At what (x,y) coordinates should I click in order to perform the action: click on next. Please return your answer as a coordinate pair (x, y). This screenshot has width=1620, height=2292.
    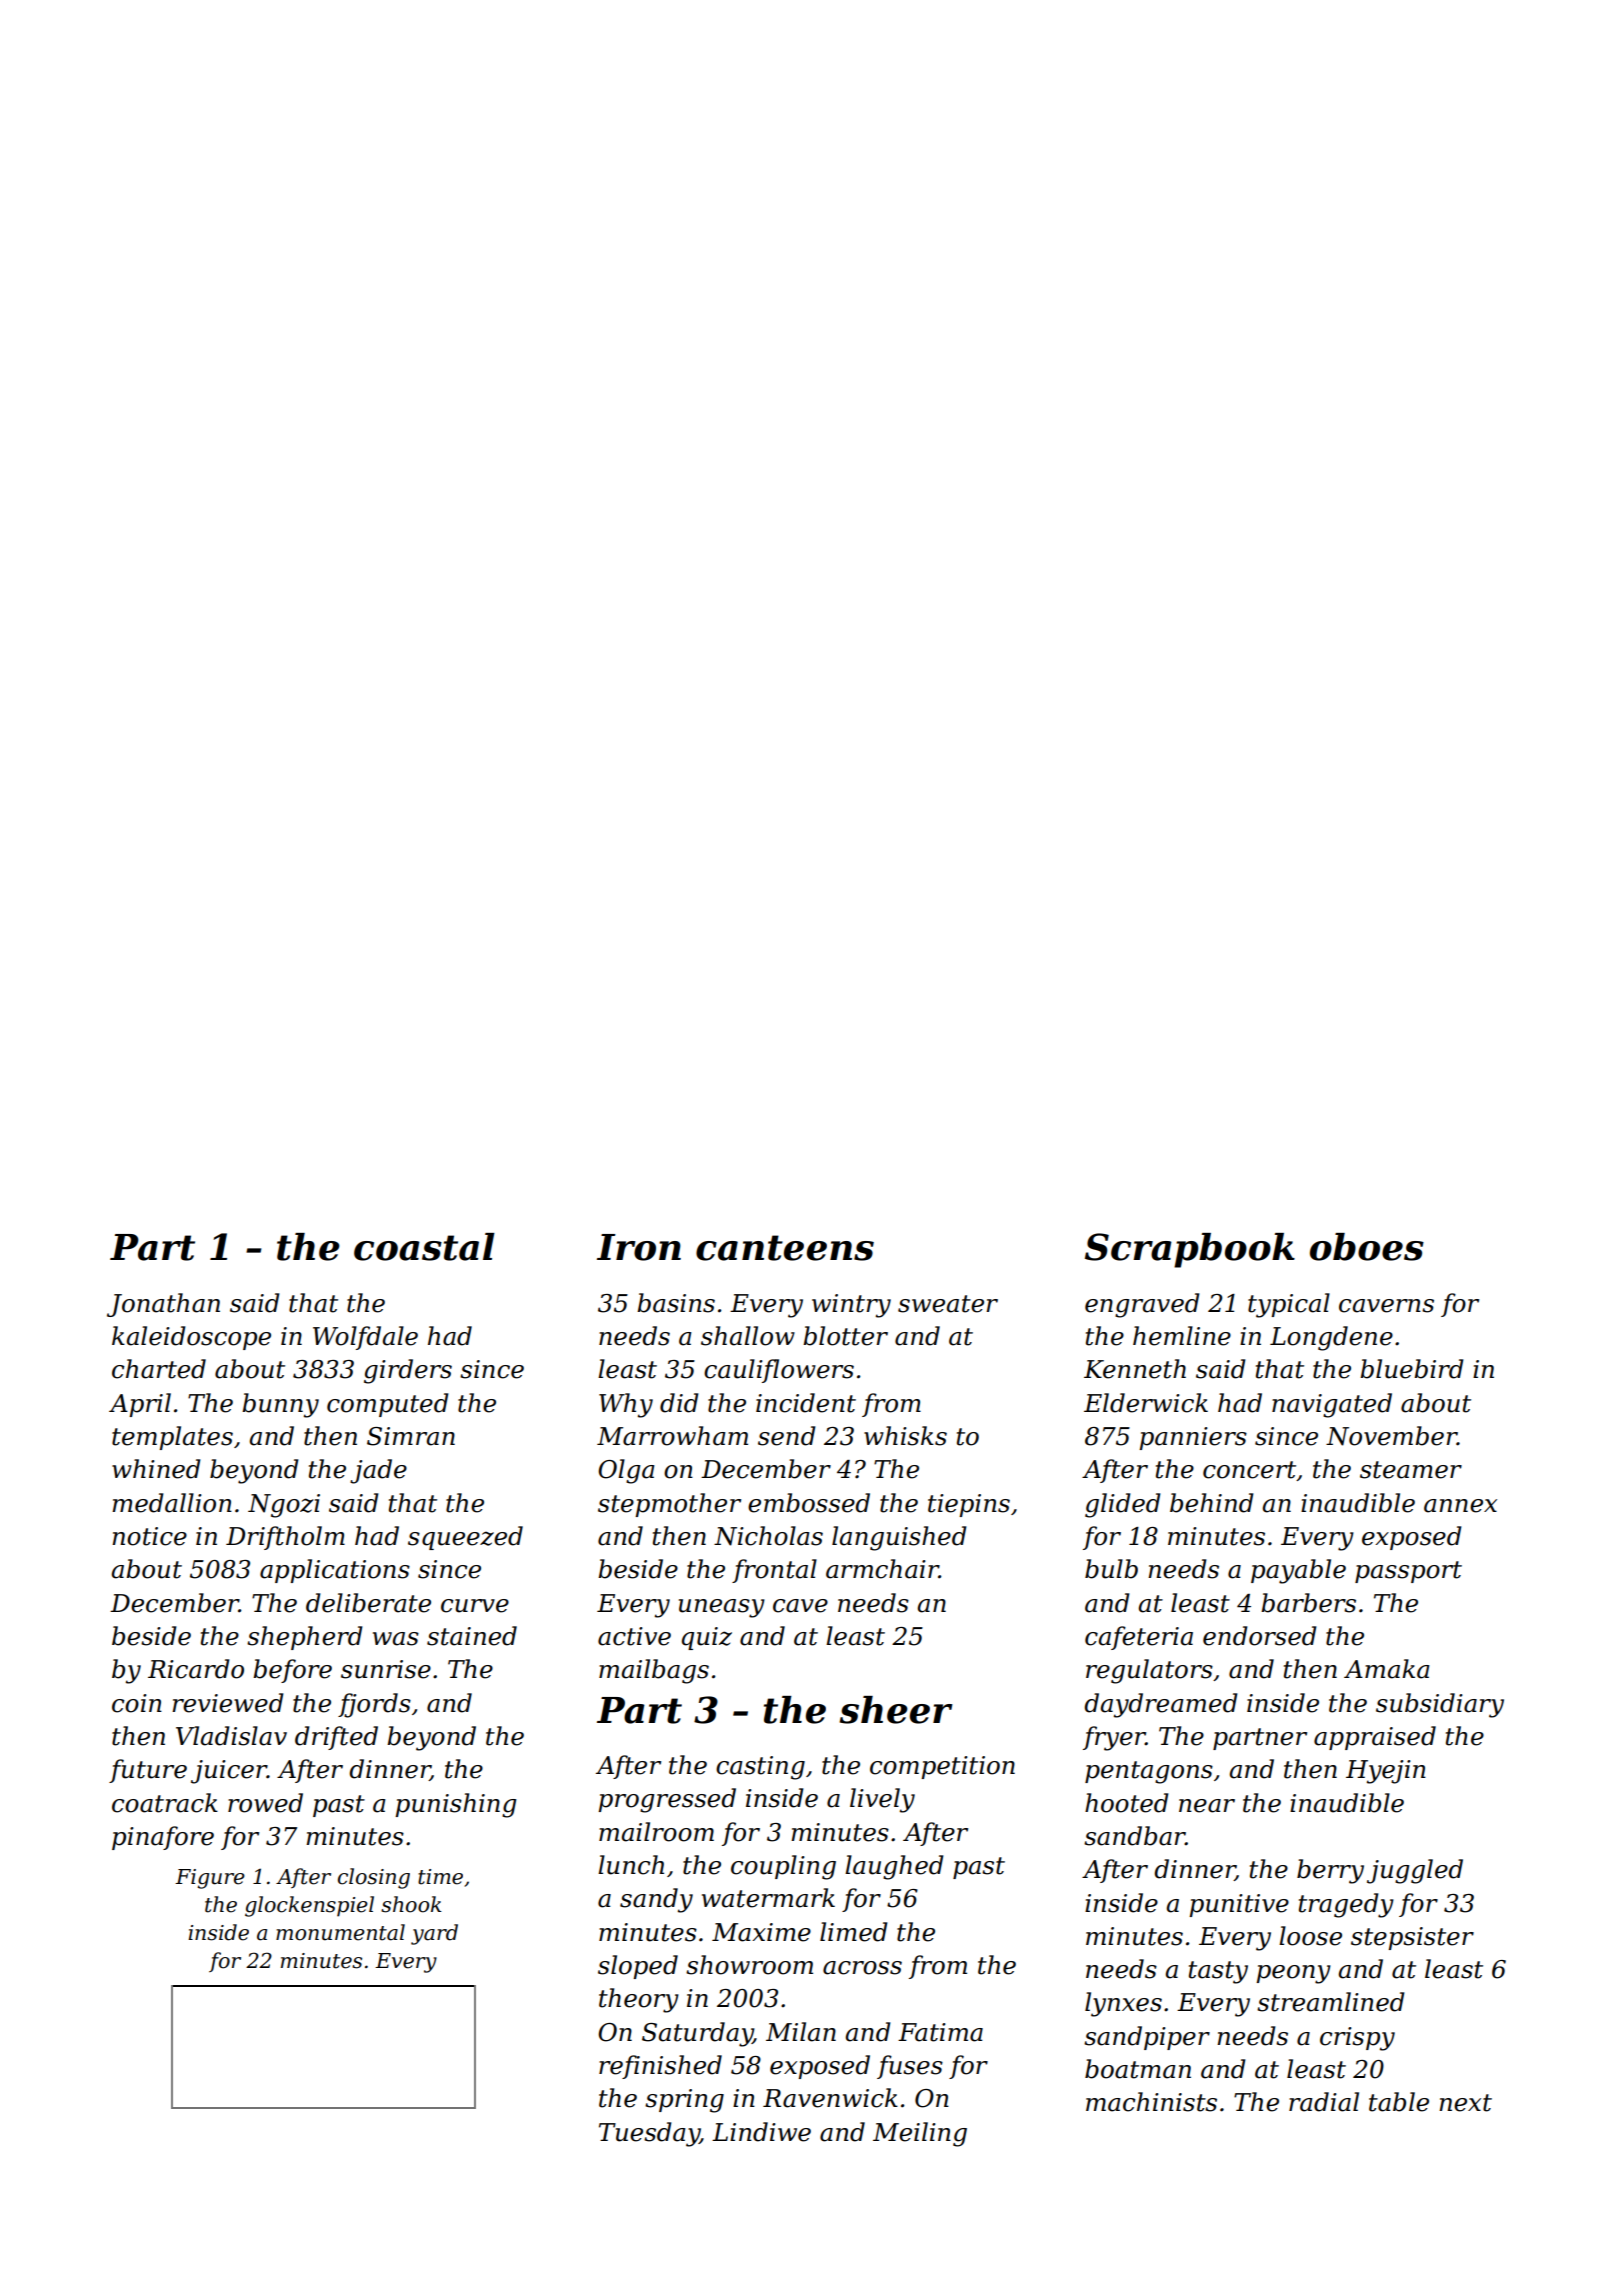
    Looking at the image, I should click on (1465, 2103).
